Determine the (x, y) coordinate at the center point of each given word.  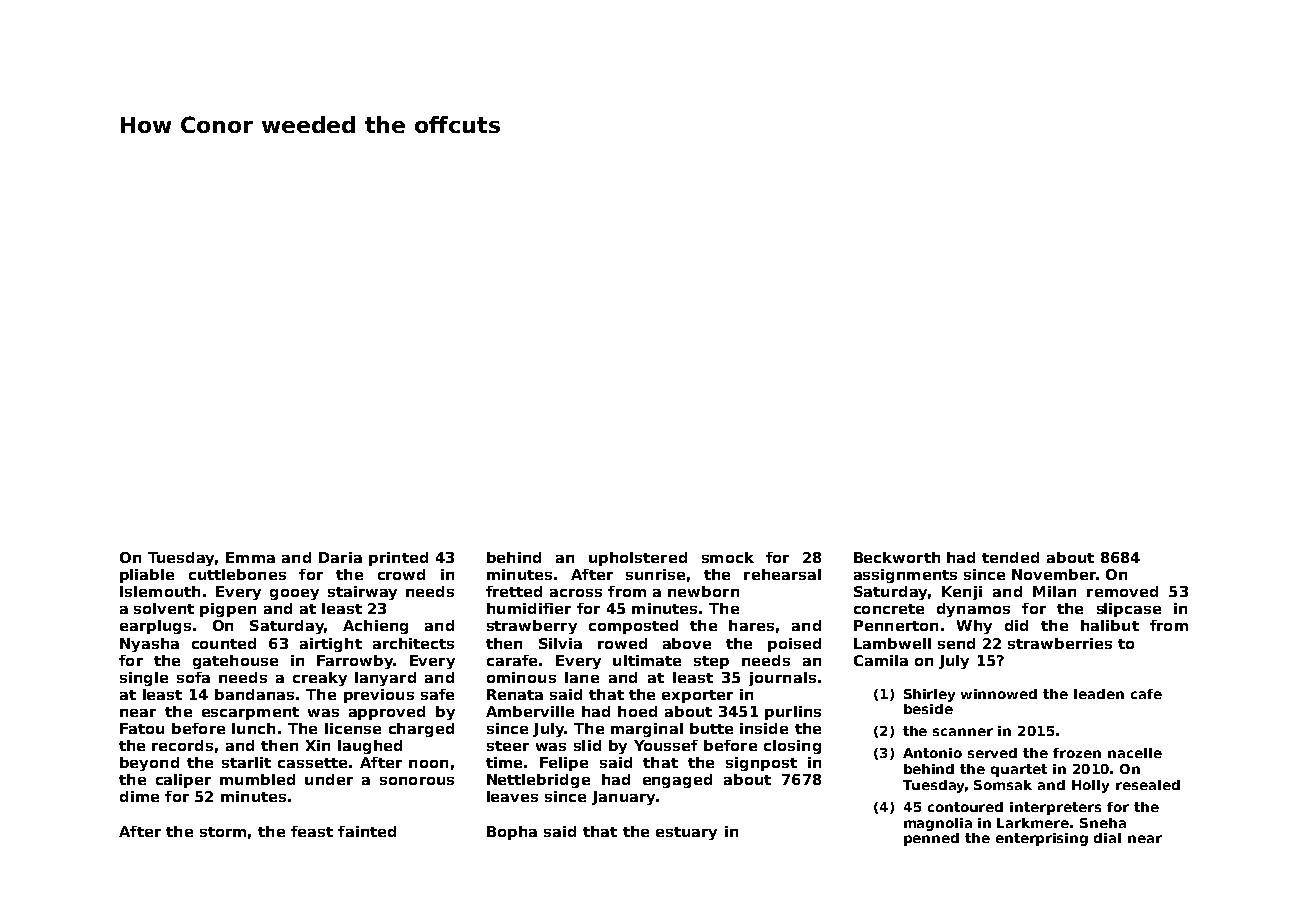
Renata (515, 694)
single (144, 679)
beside (928, 709)
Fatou (142, 728)
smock (728, 557)
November (1054, 574)
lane (582, 677)
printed (398, 559)
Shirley (929, 695)
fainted (367, 831)
